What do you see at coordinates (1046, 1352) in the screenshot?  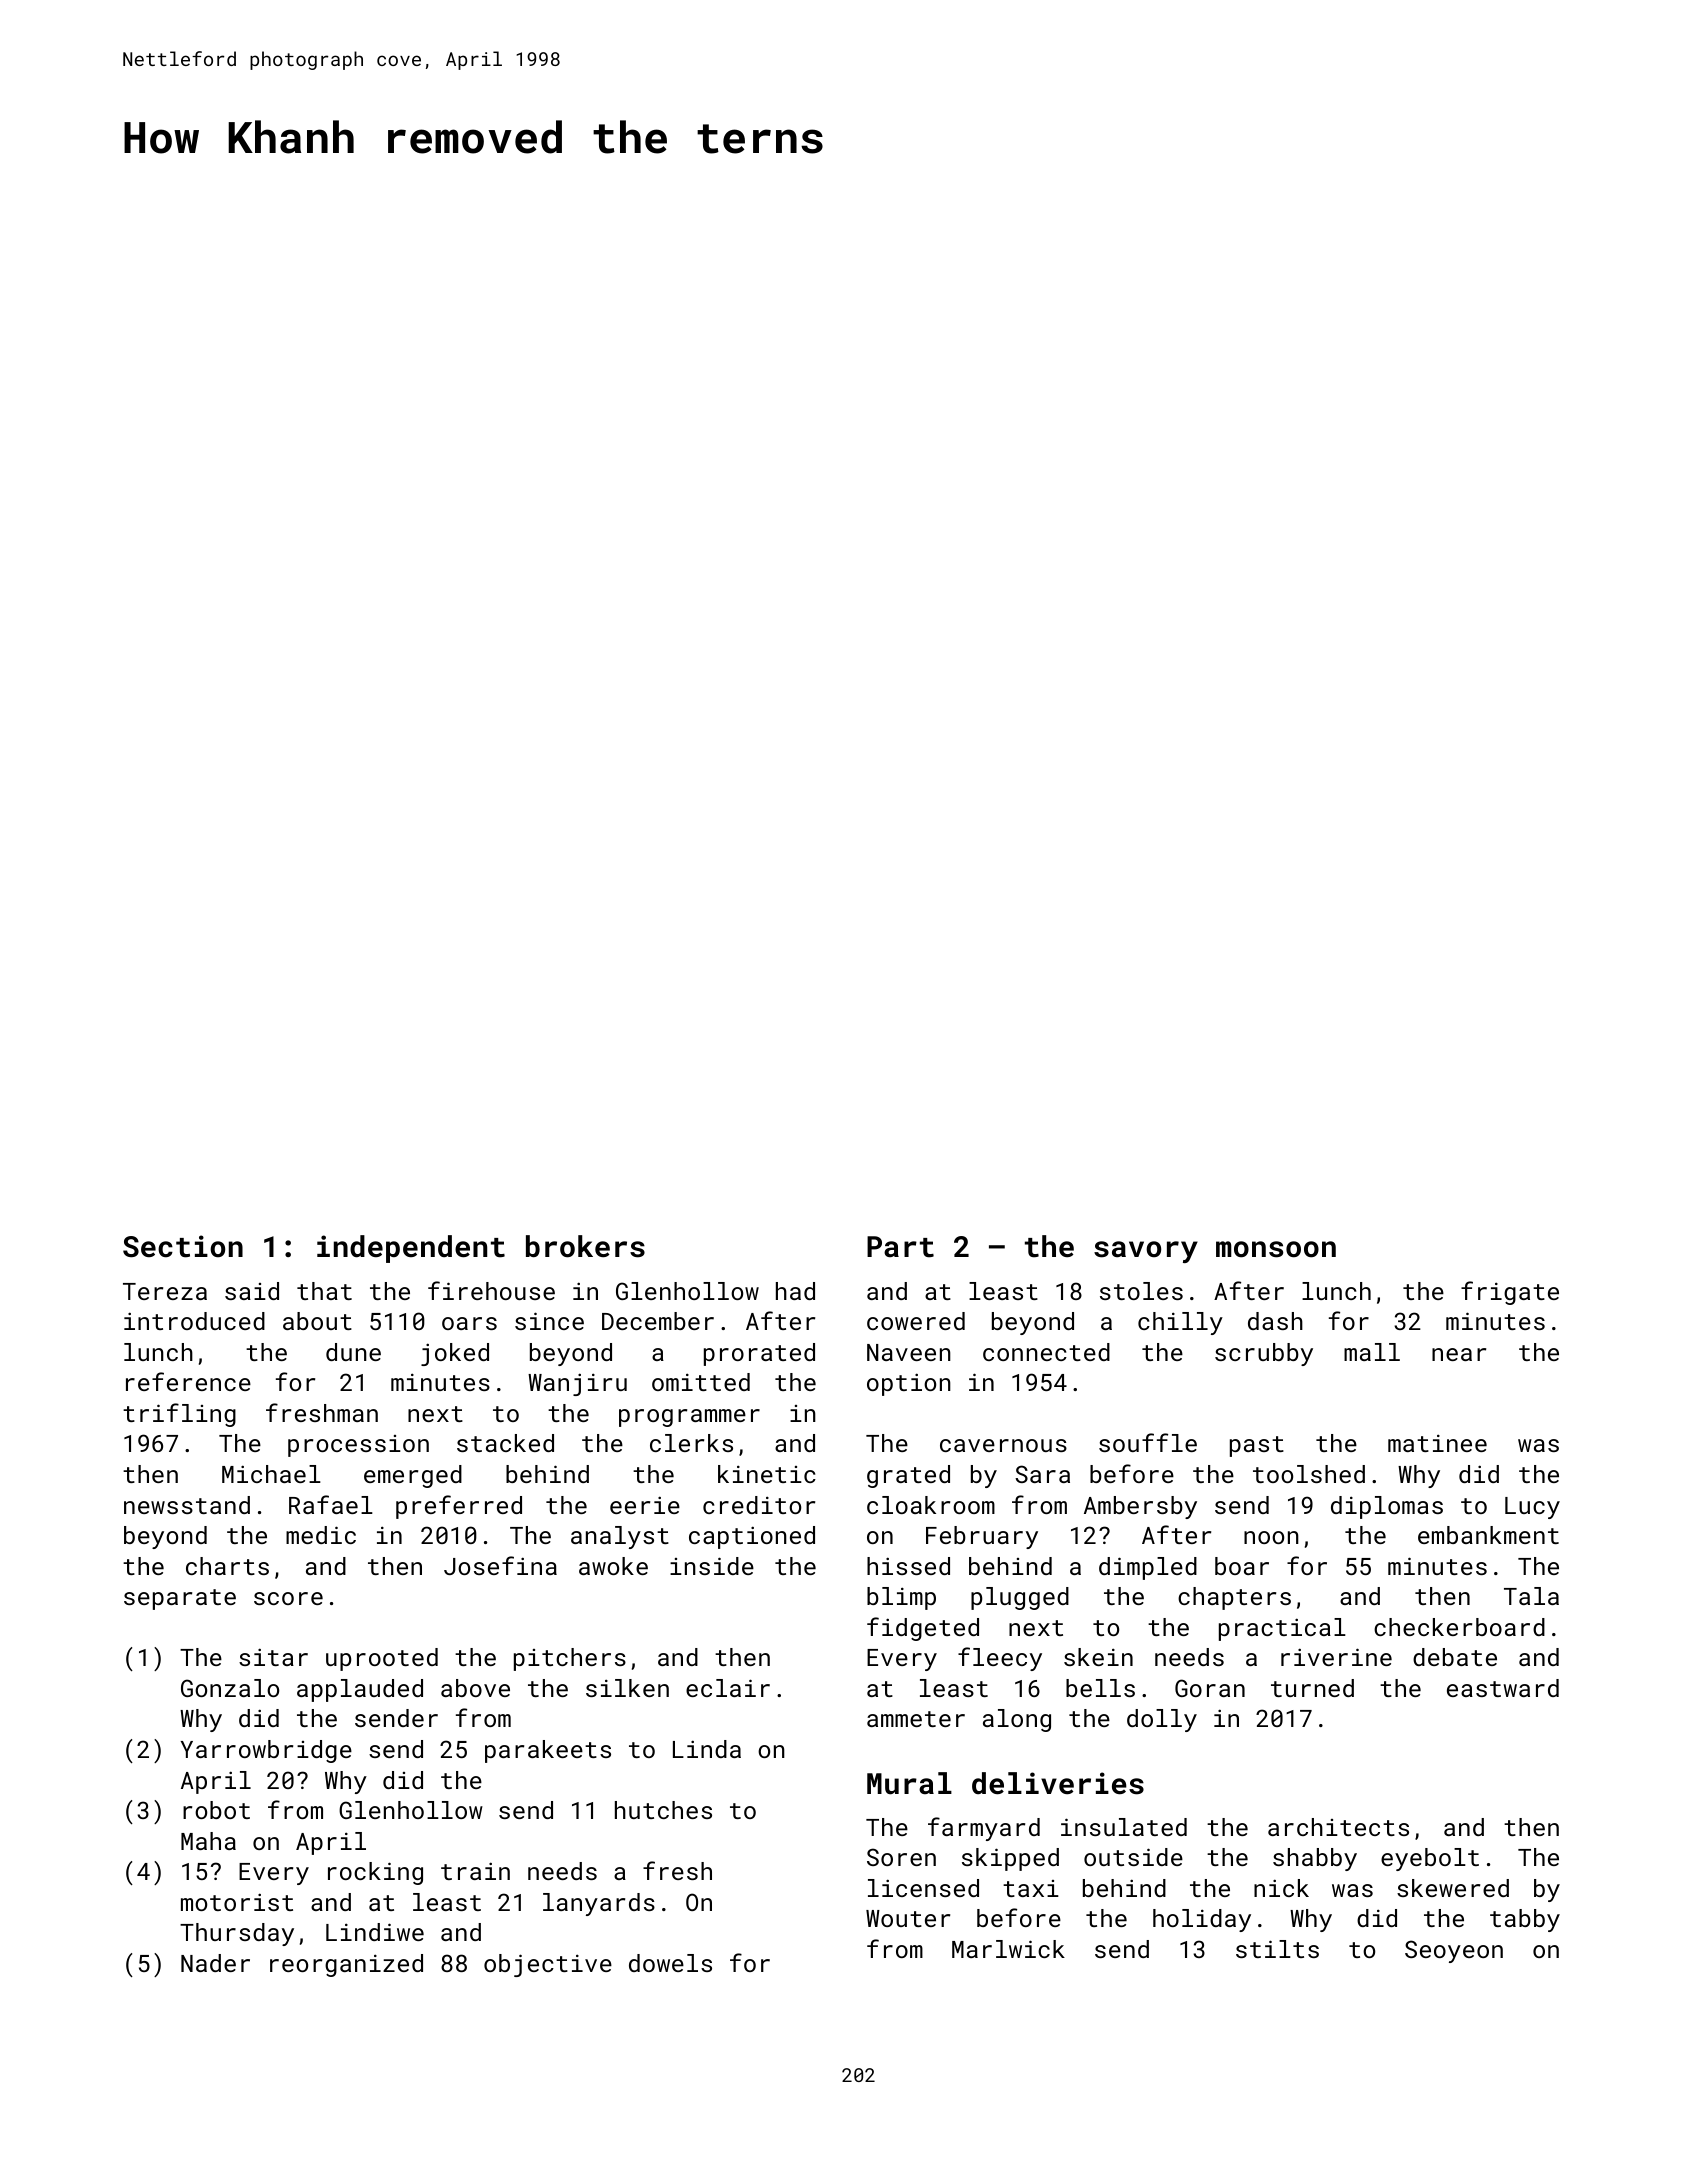 I see `connected` at bounding box center [1046, 1352].
